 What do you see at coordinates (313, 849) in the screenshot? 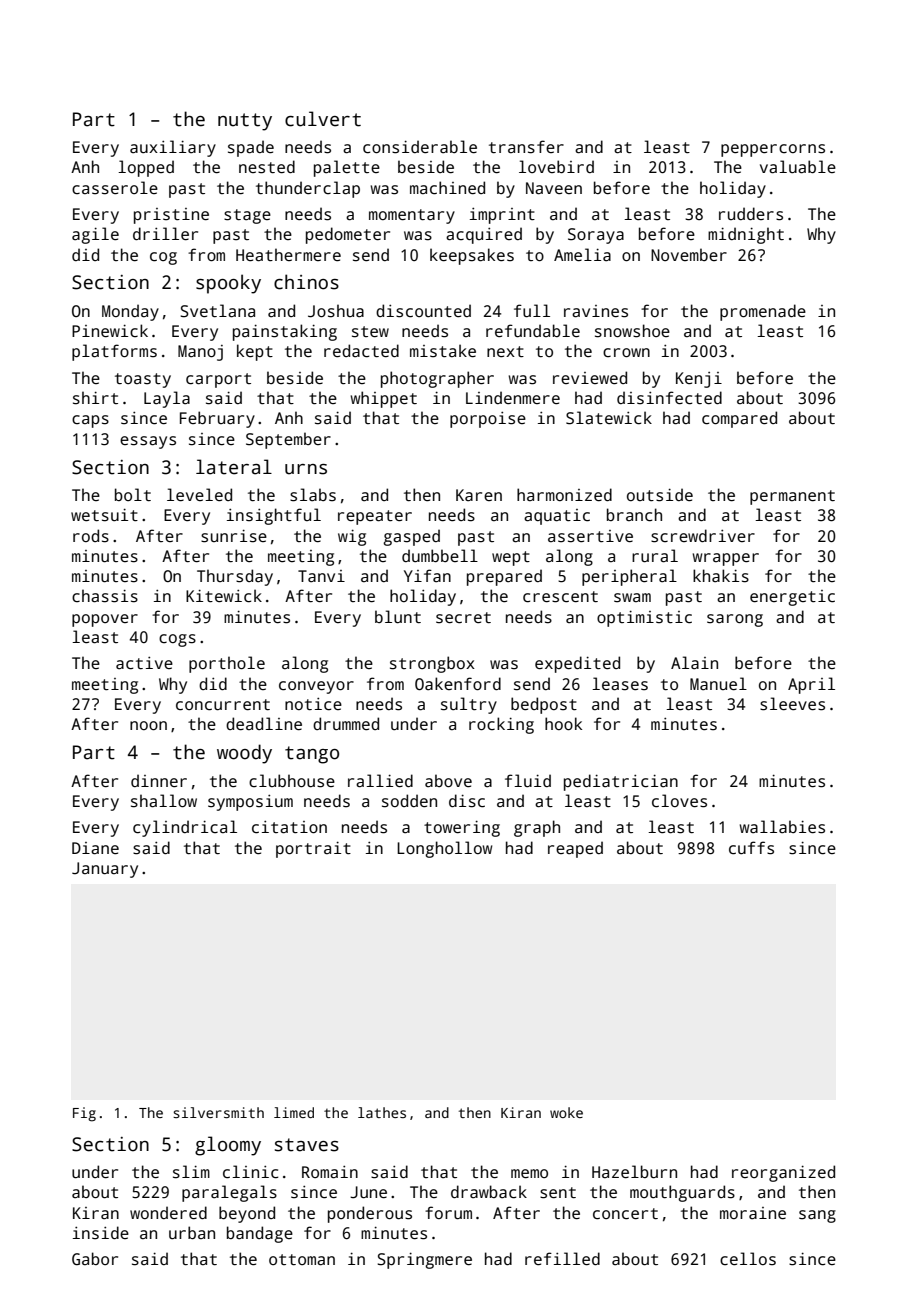
I see `portrait` at bounding box center [313, 849].
